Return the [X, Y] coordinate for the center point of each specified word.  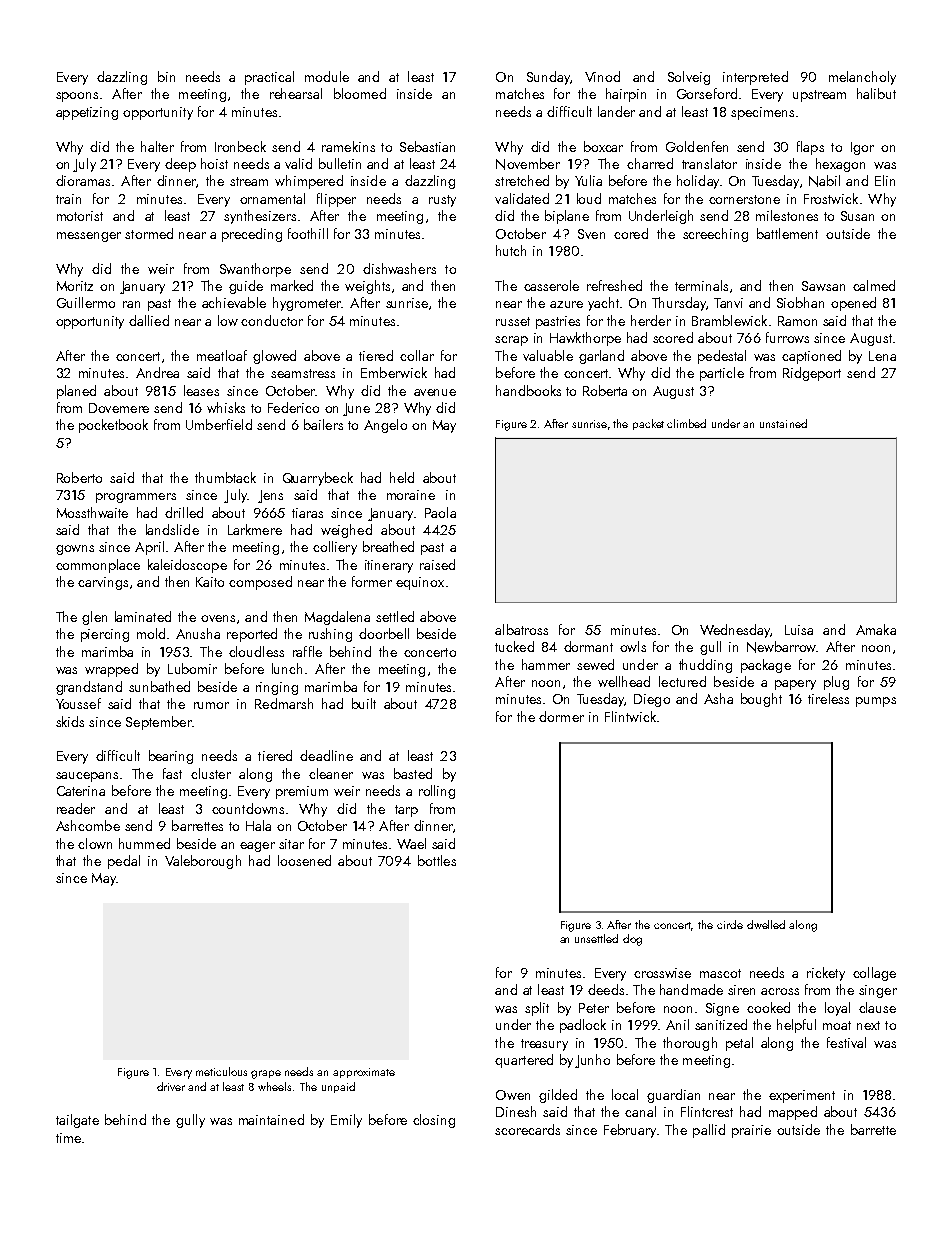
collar [417, 355]
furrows [787, 337]
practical [269, 78]
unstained [783, 423]
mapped [793, 1113]
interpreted [755, 78]
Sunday [548, 78]
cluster [211, 773]
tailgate [77, 1121]
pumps [876, 702]
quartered [524, 1061]
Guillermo [86, 302]
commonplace [98, 566]
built [364, 703]
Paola [440, 512]
